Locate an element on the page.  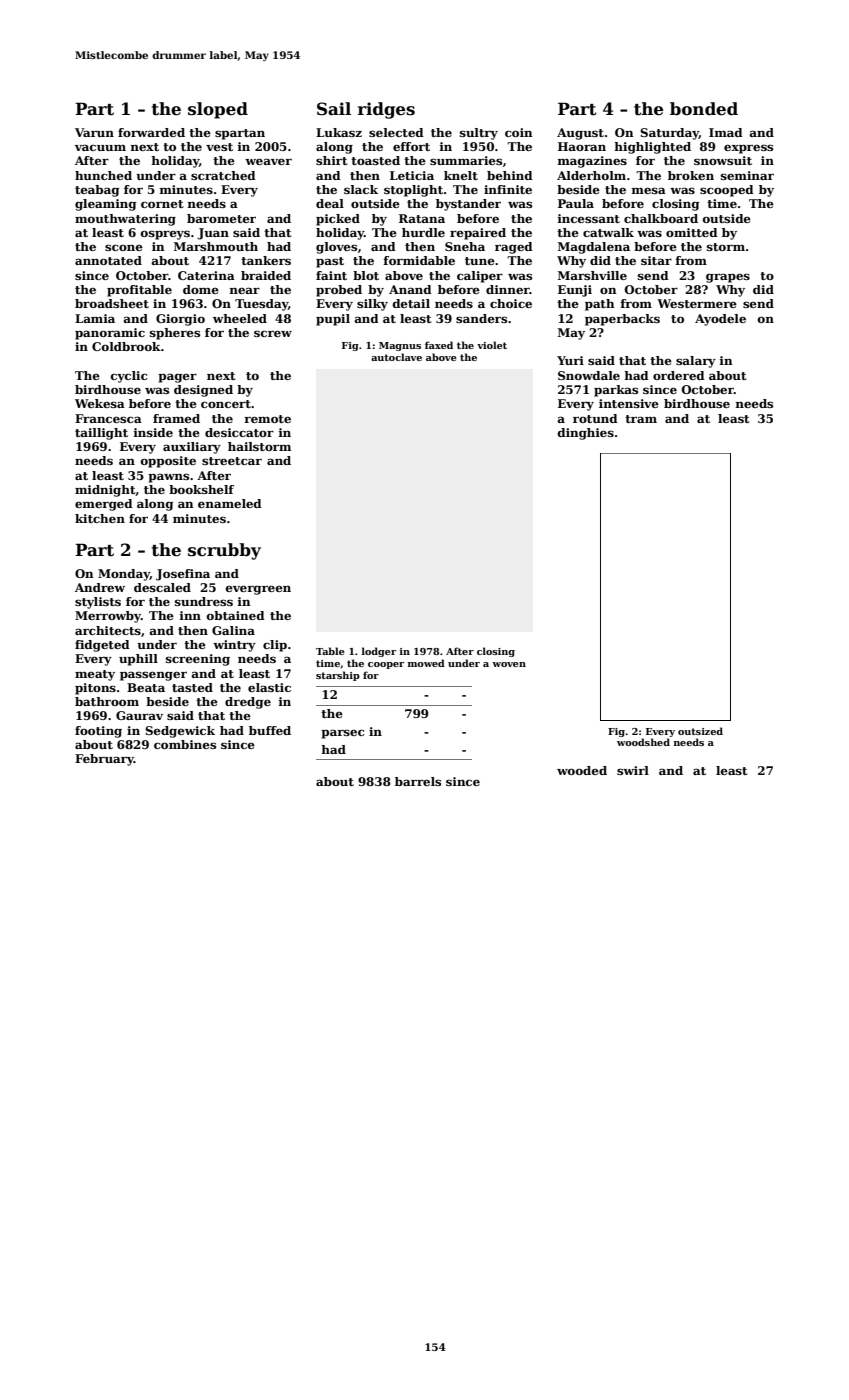
forwarded is located at coordinates (151, 132).
